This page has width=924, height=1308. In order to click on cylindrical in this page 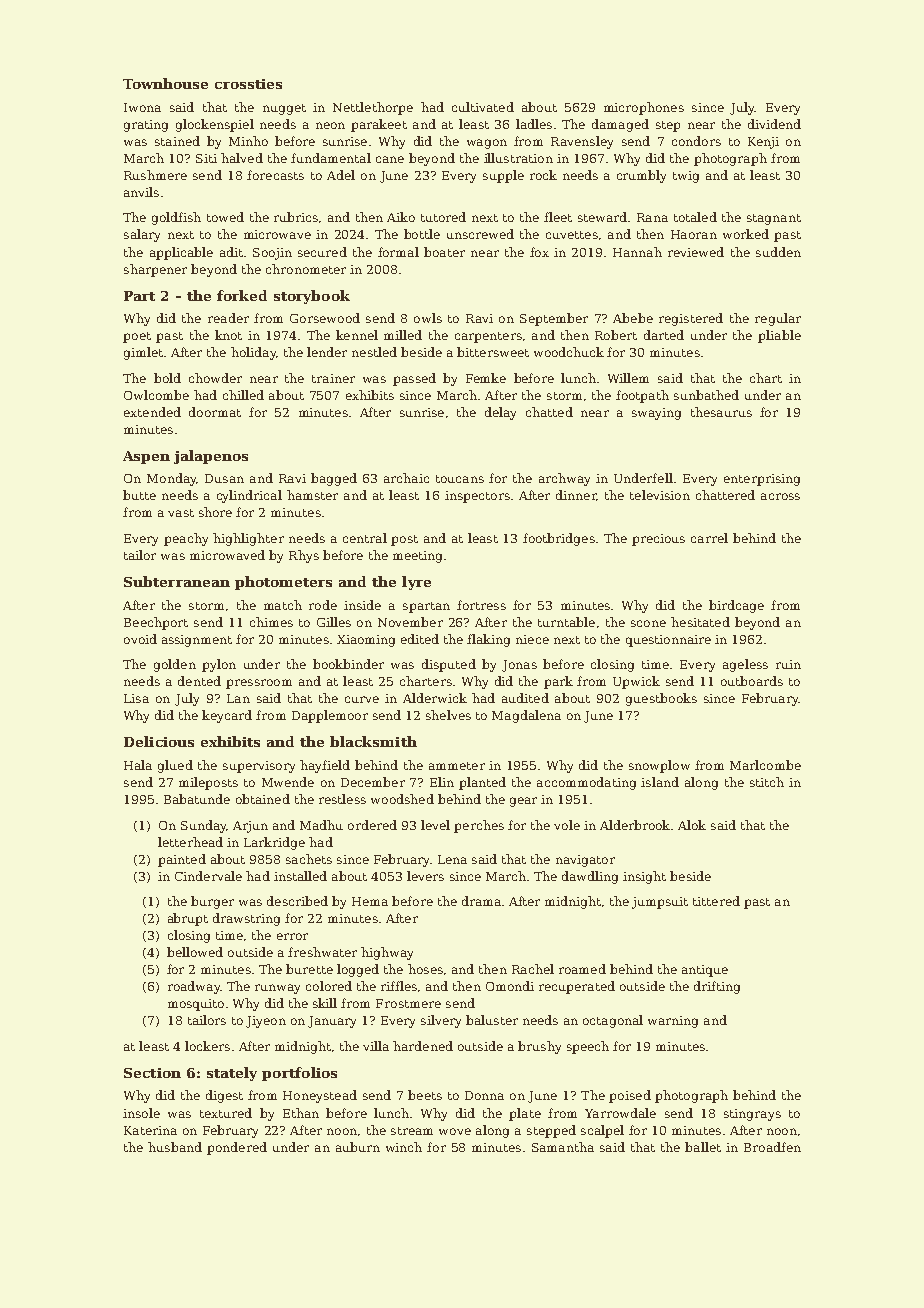, I will do `click(249, 496)`.
